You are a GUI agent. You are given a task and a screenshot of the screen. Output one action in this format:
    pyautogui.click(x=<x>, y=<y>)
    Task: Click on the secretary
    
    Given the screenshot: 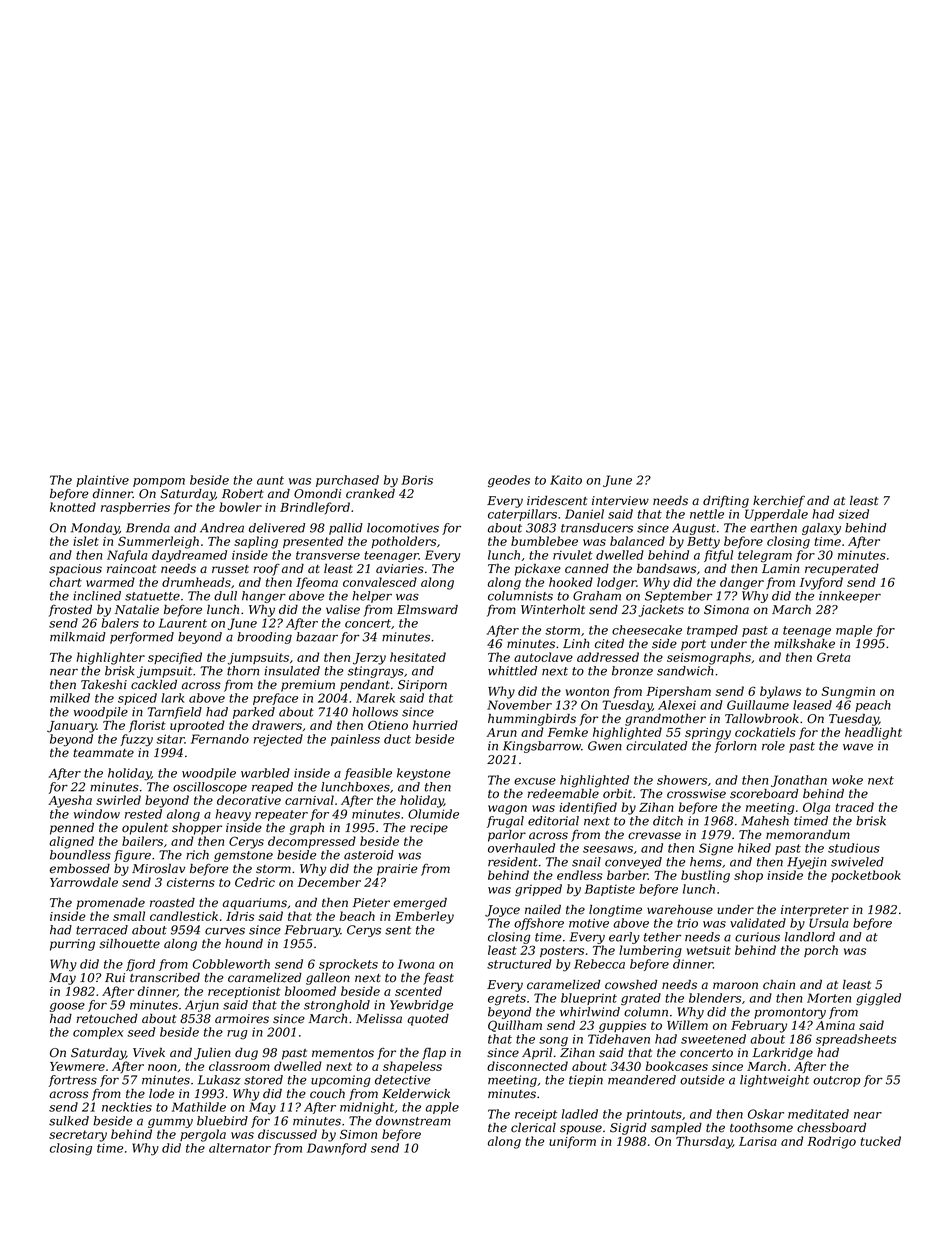 What is the action you would take?
    pyautogui.click(x=78, y=1136)
